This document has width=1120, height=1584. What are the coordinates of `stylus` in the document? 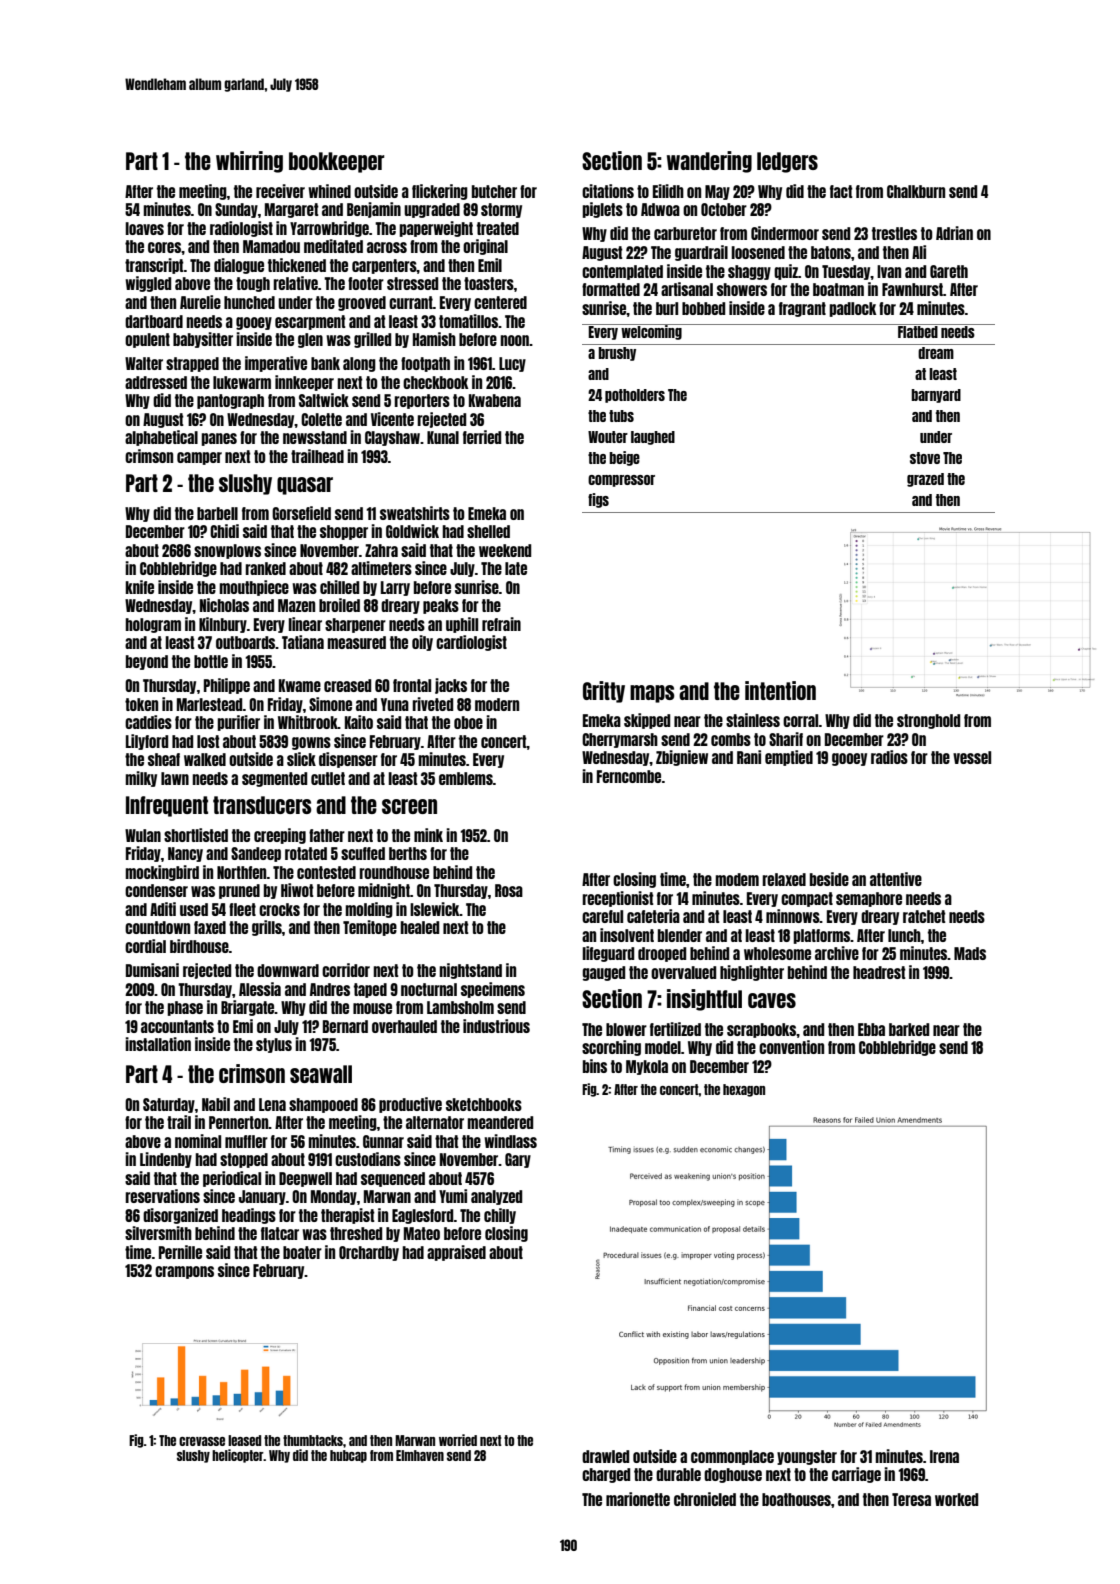 It's located at (274, 1045).
